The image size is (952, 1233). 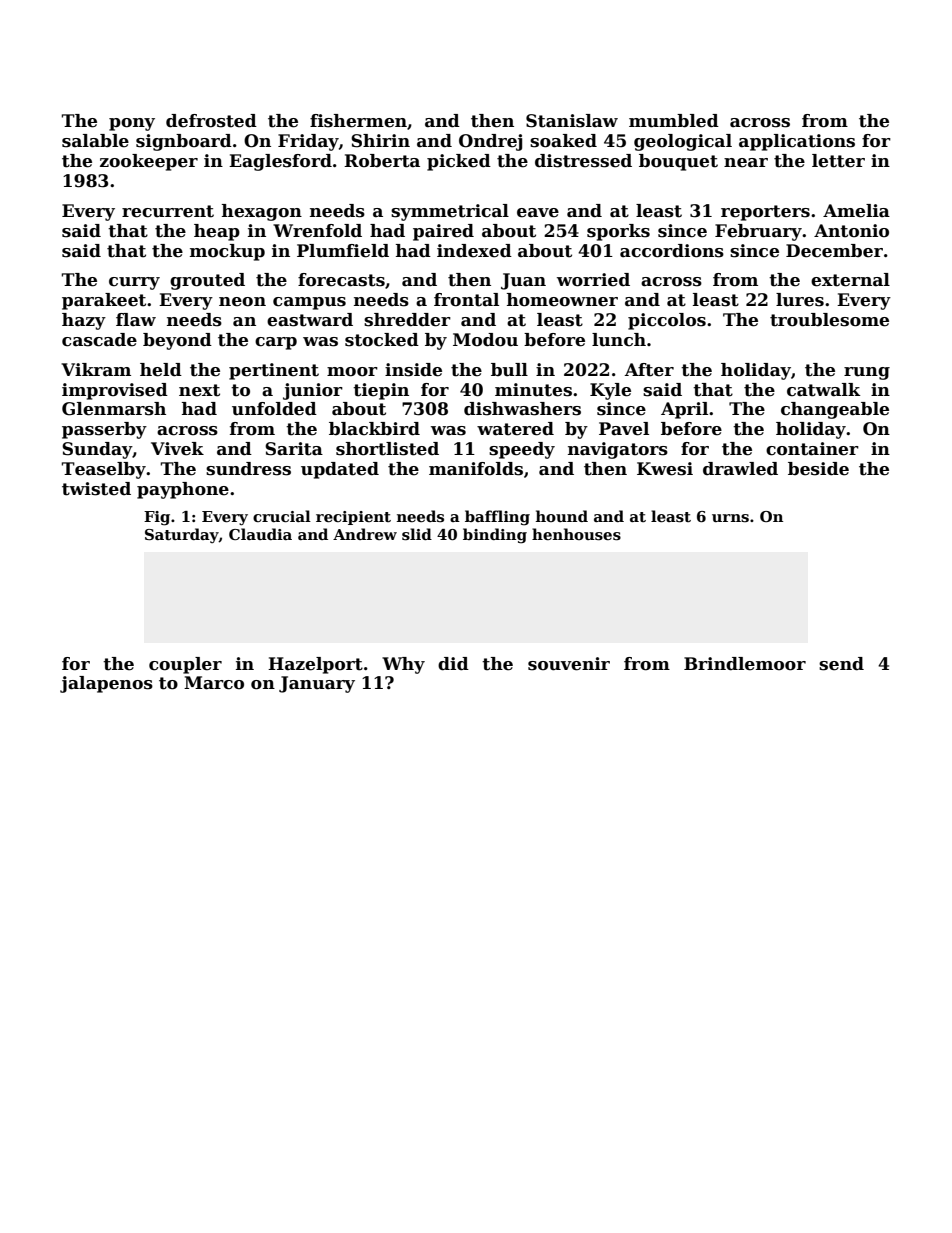 I want to click on did, so click(x=453, y=664).
